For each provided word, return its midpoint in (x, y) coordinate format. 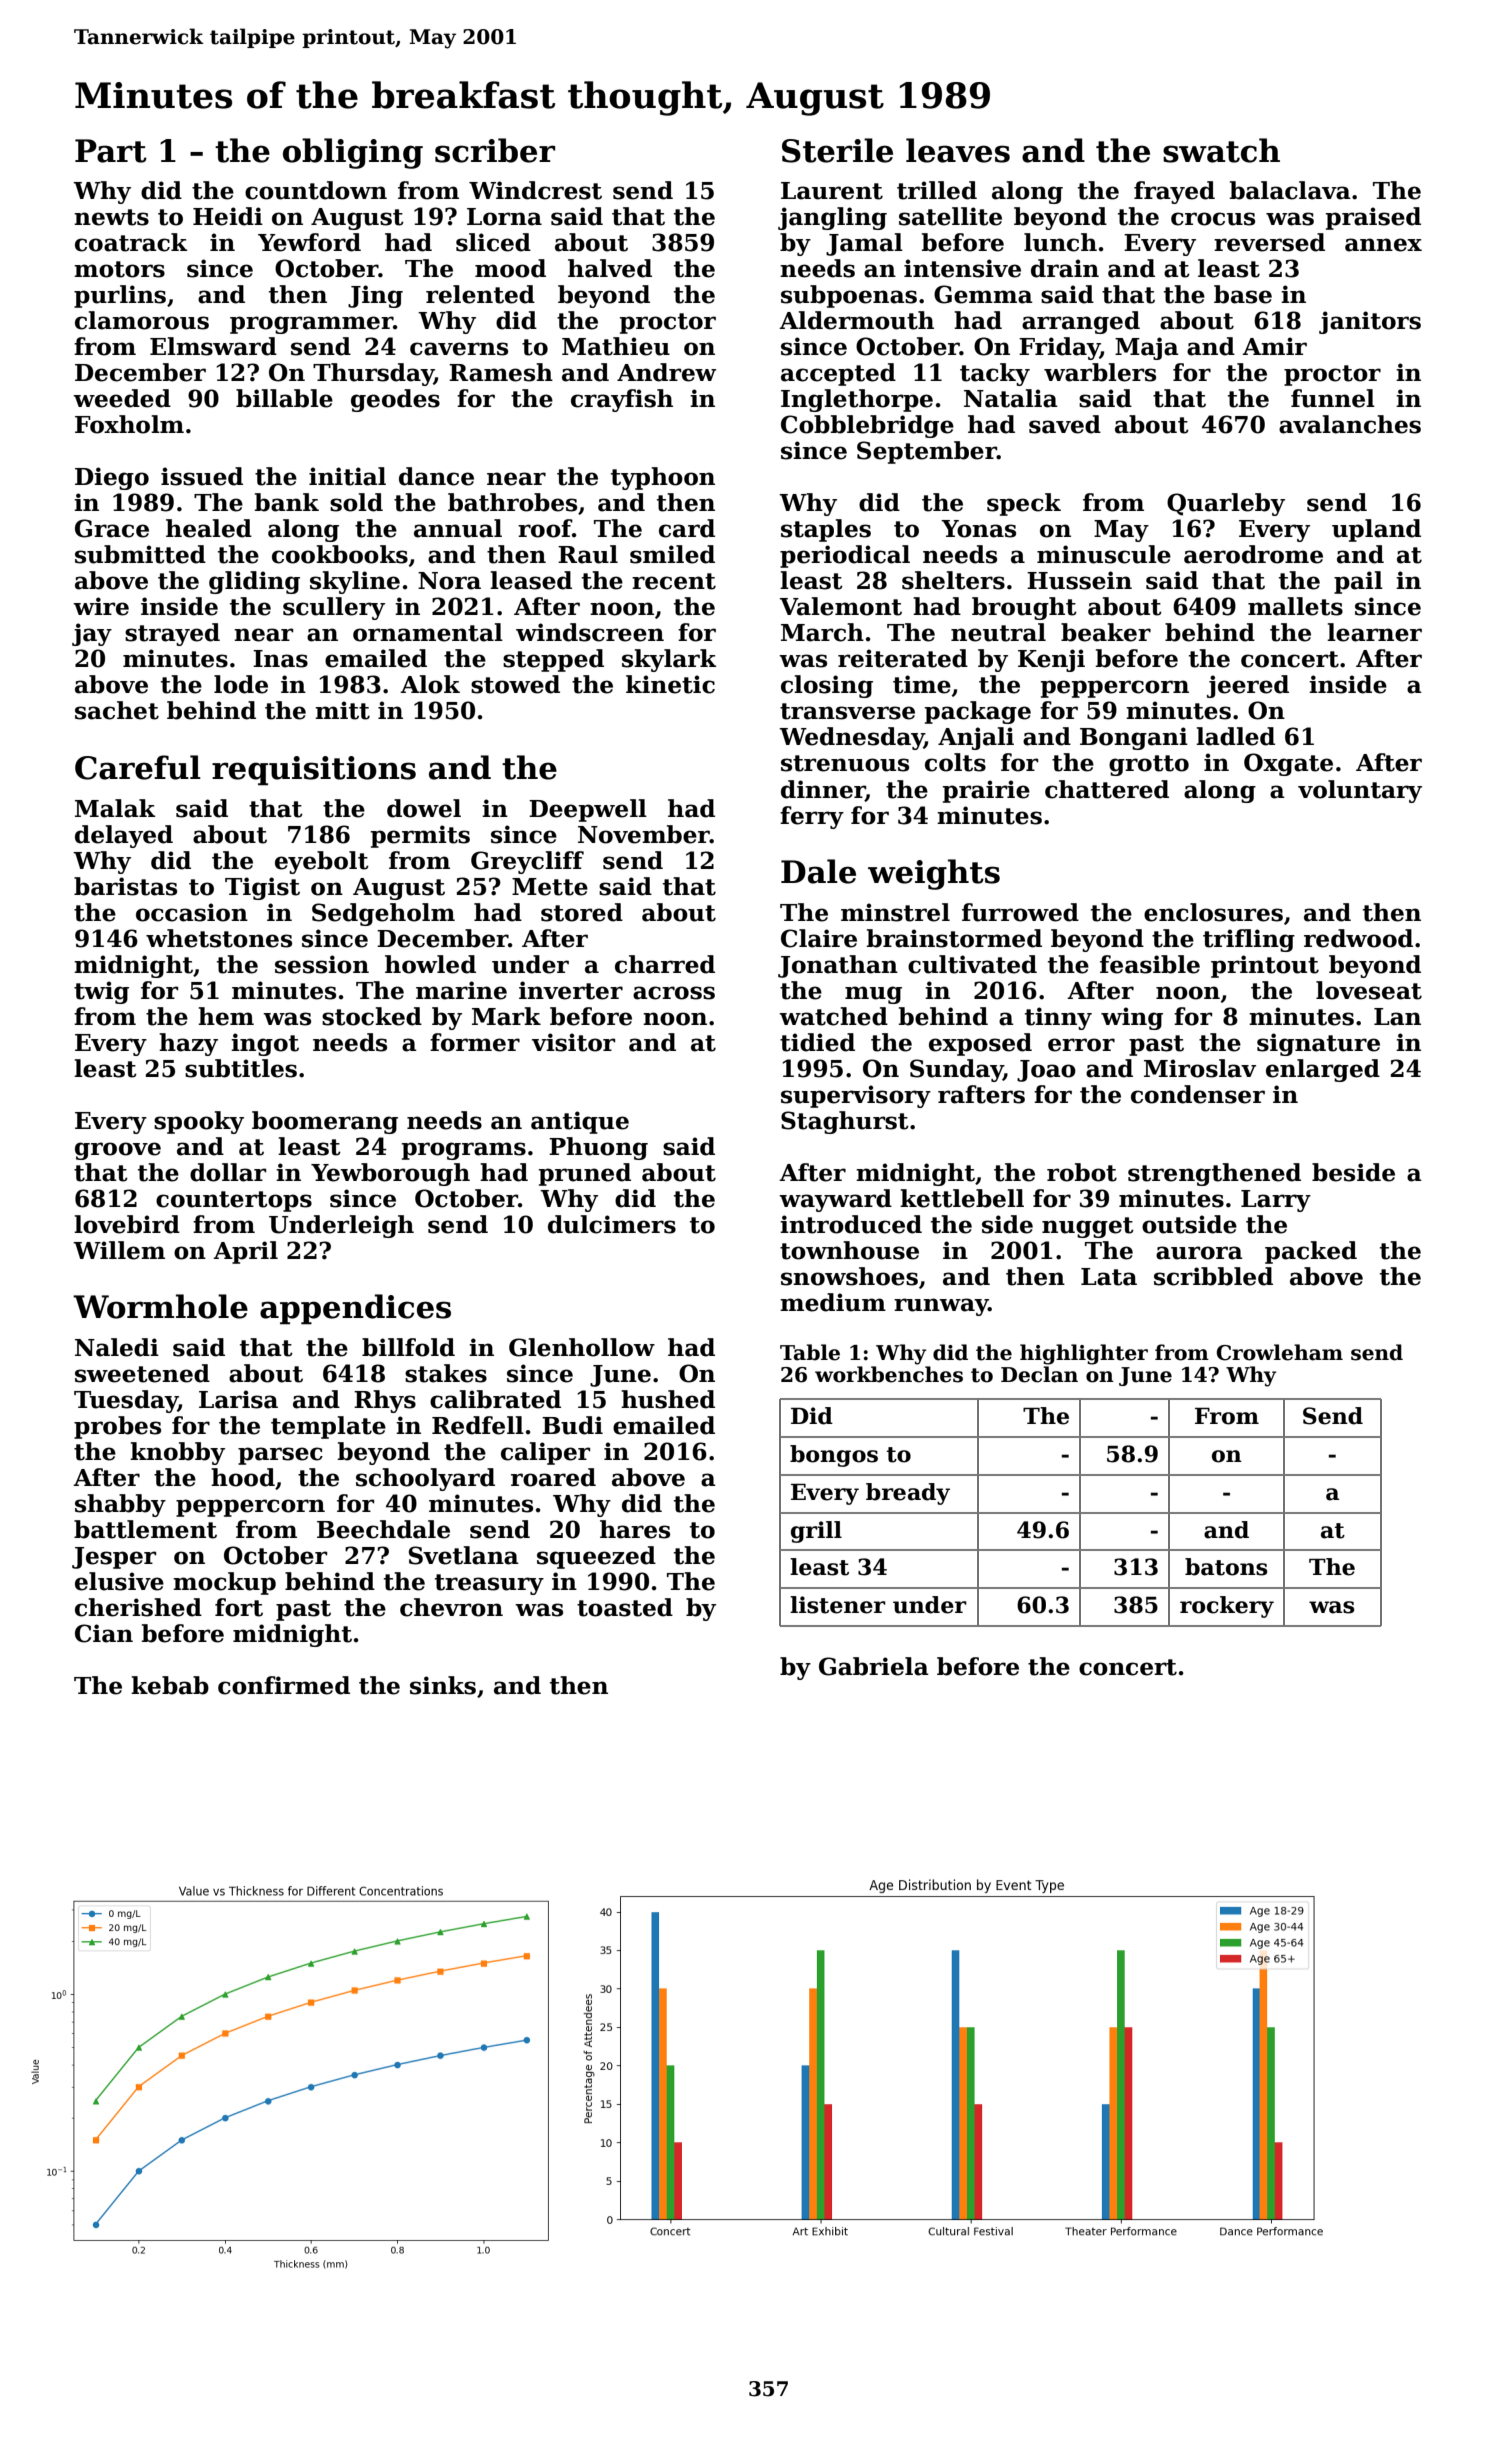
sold (356, 502)
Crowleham (1280, 1352)
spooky (199, 1122)
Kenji (1051, 660)
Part (111, 151)
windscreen (590, 632)
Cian (104, 1633)
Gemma (983, 294)
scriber (495, 150)
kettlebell (962, 1198)
